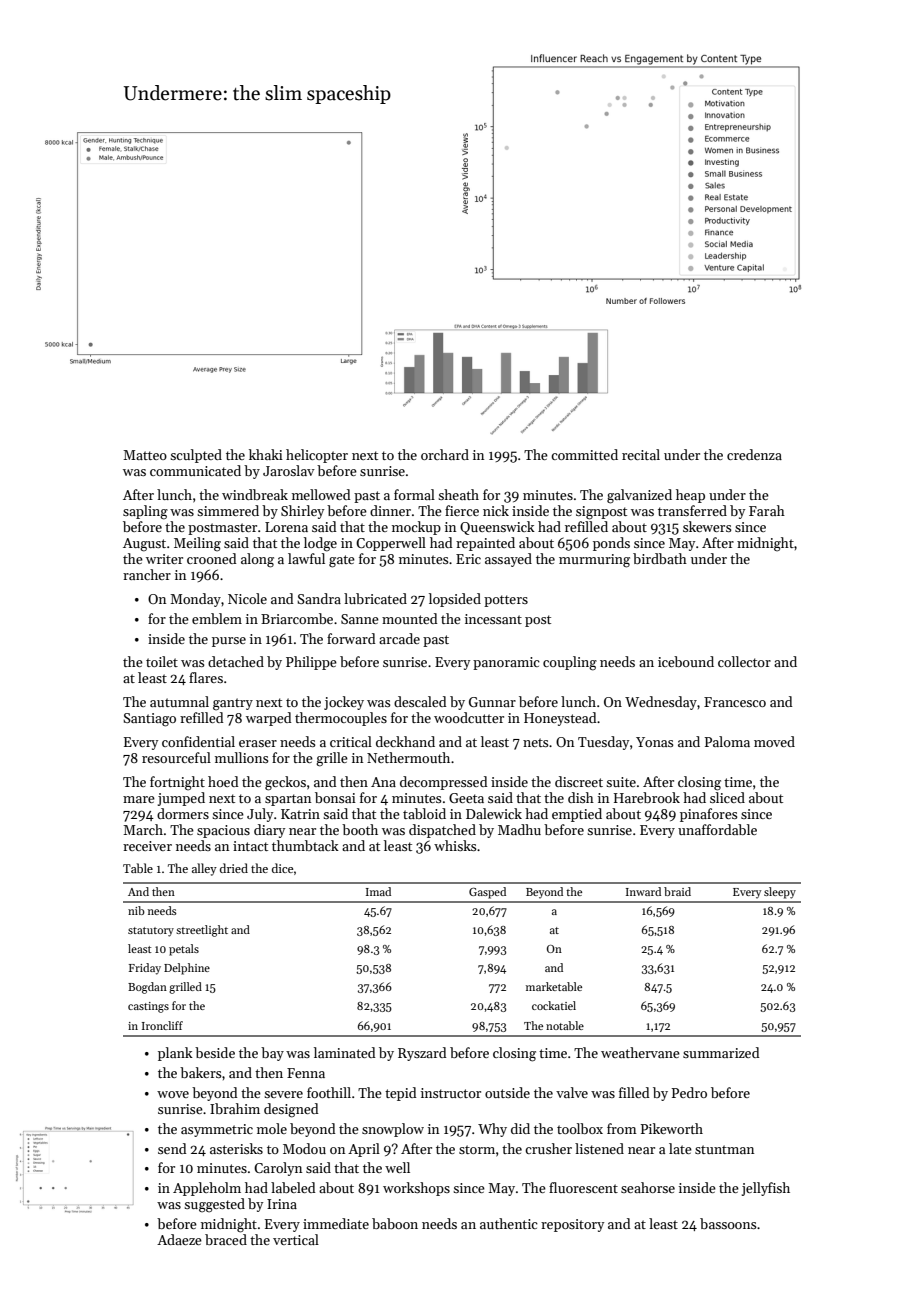 The image size is (924, 1308). Describe the element at coordinates (145, 512) in the screenshot. I see `sapling` at that location.
